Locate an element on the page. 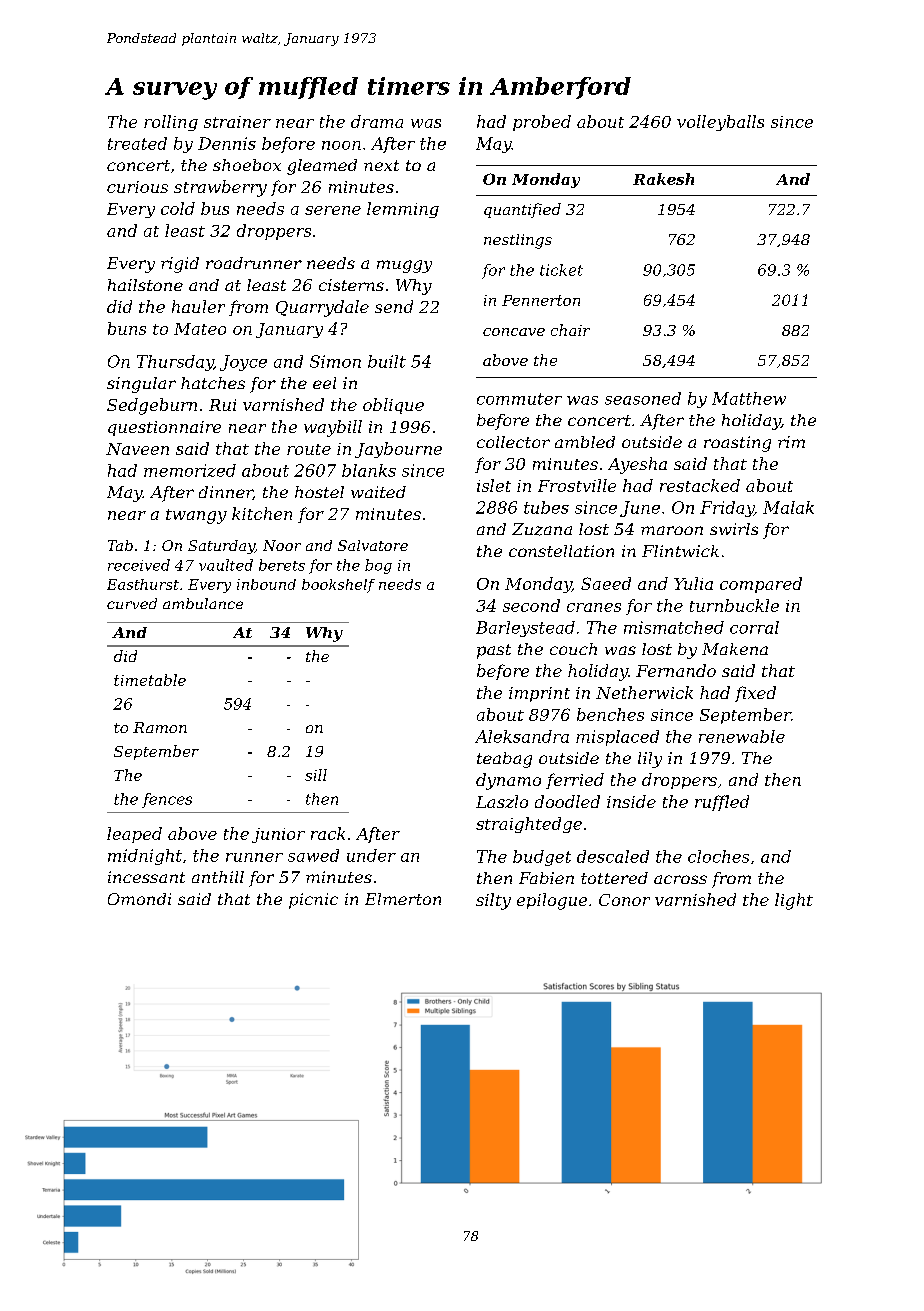 The height and width of the page is (1311, 924). curious is located at coordinates (137, 187).
